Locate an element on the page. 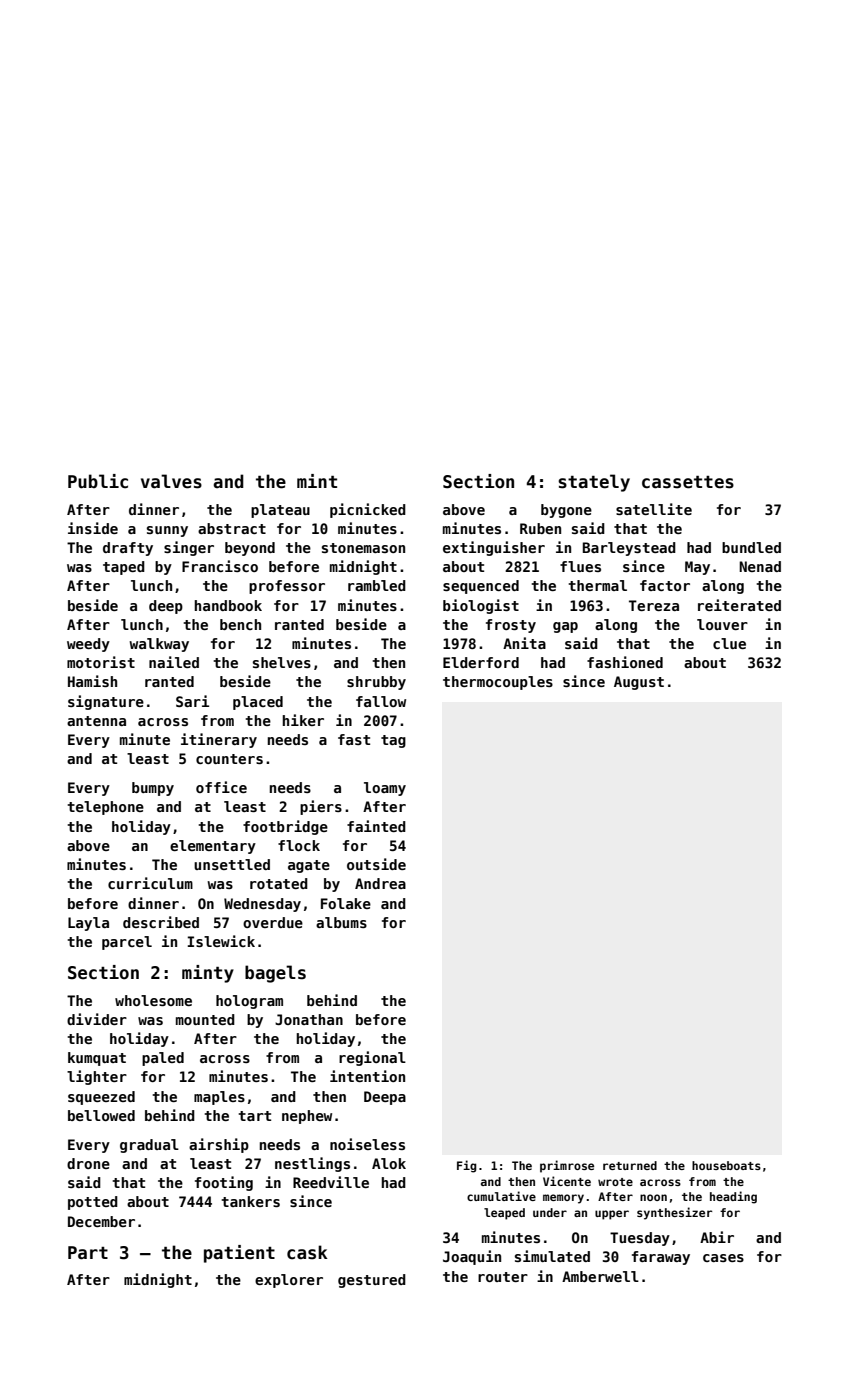 The image size is (849, 1400). fainted is located at coordinates (376, 826).
